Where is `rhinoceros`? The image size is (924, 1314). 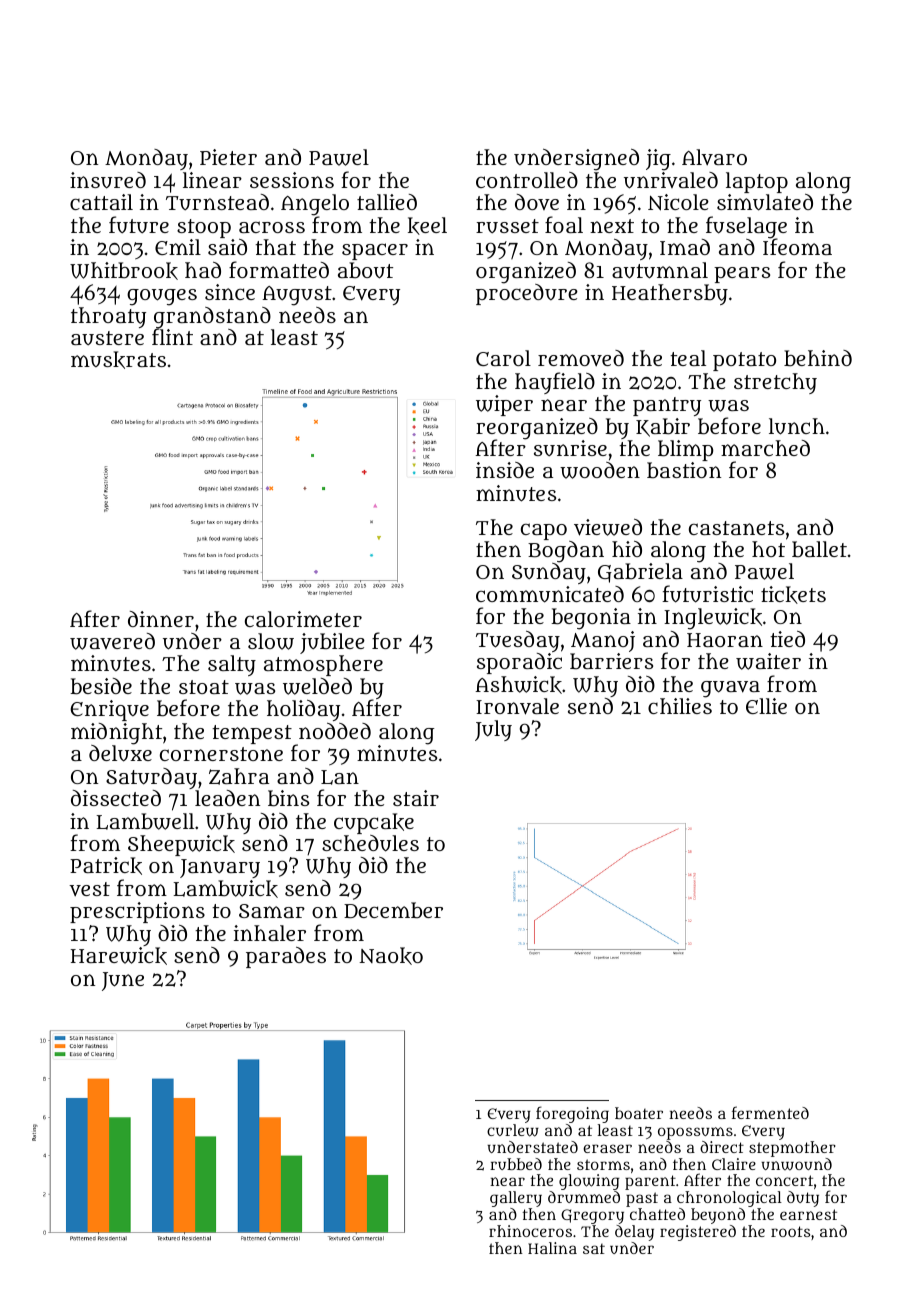 rhinoceros is located at coordinates (530, 1231).
